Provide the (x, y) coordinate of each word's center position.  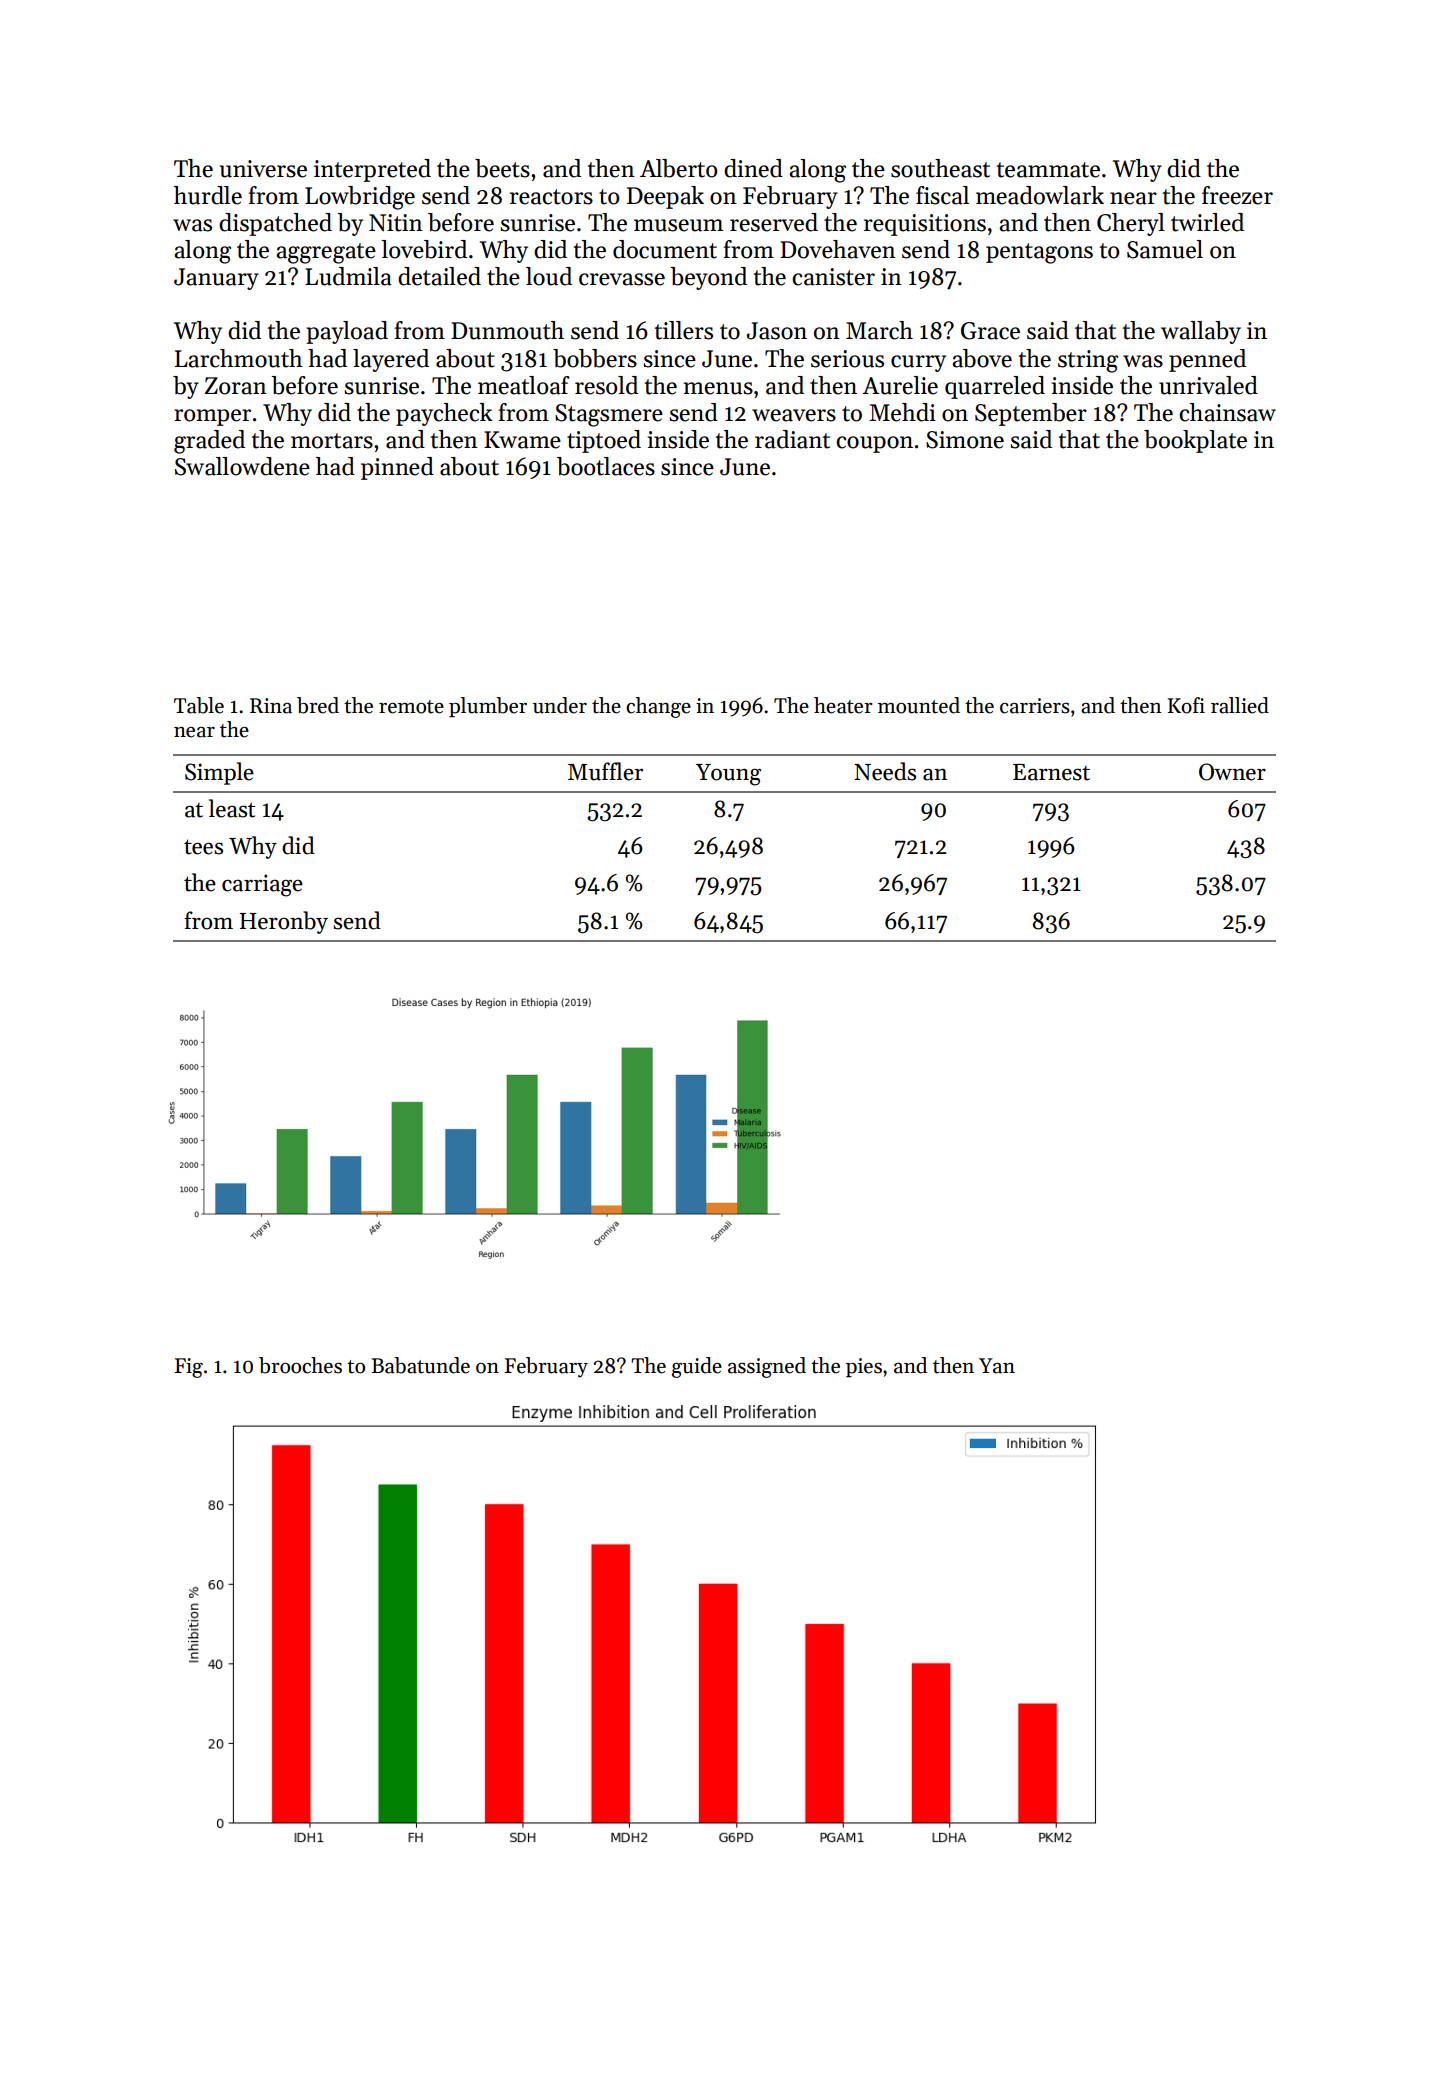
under (560, 705)
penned (1207, 360)
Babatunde (420, 1365)
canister (833, 277)
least (232, 808)
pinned (397, 468)
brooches (300, 1365)
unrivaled (1208, 385)
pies (864, 1368)
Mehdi (902, 412)
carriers (1035, 706)
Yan (997, 1366)
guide (697, 1367)
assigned (767, 1367)
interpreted (372, 170)
